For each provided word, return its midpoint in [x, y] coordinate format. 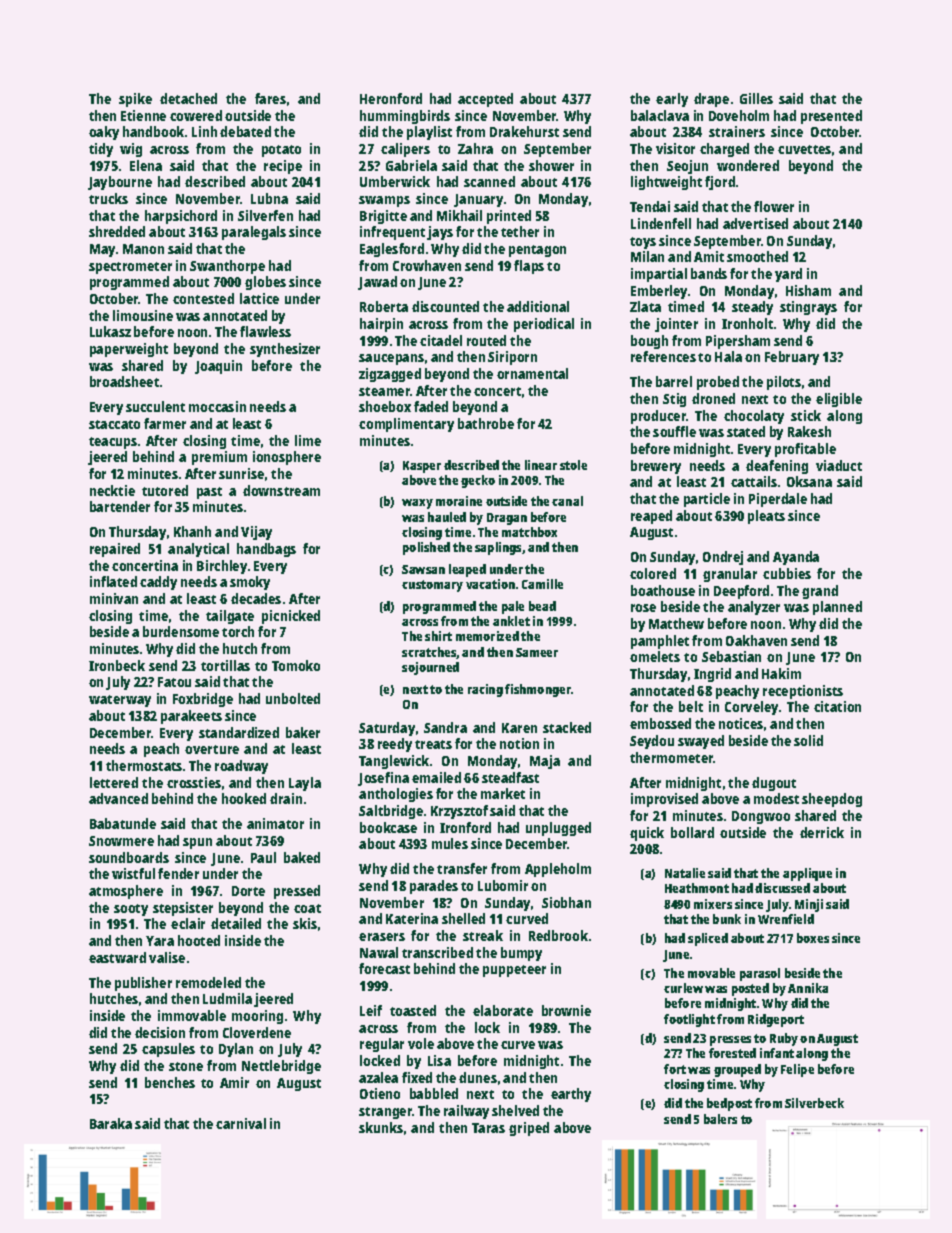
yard [788, 275]
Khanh [192, 531]
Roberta [384, 306]
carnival [241, 1123]
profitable [805, 450]
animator [275, 823]
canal [567, 501]
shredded [117, 231]
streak [483, 935]
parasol [760, 974]
